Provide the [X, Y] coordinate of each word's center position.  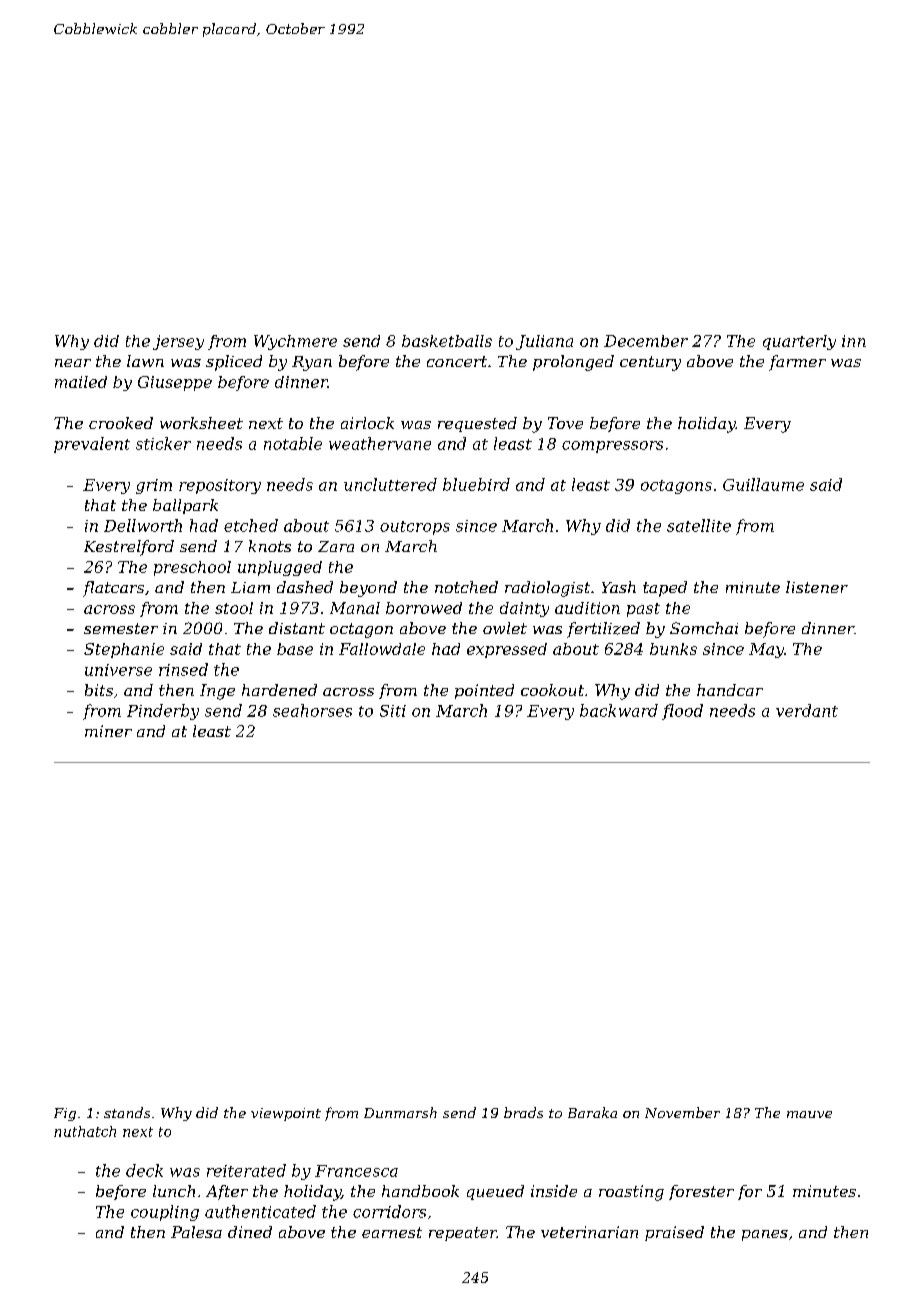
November [682, 1112]
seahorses [312, 710]
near [73, 363]
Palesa [196, 1232]
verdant [807, 710]
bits [99, 690]
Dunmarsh [400, 1112]
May [766, 650]
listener [817, 587]
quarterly [799, 342]
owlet [505, 628]
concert [457, 361]
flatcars [113, 589]
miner [108, 731]
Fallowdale [382, 649]
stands [127, 1112]
